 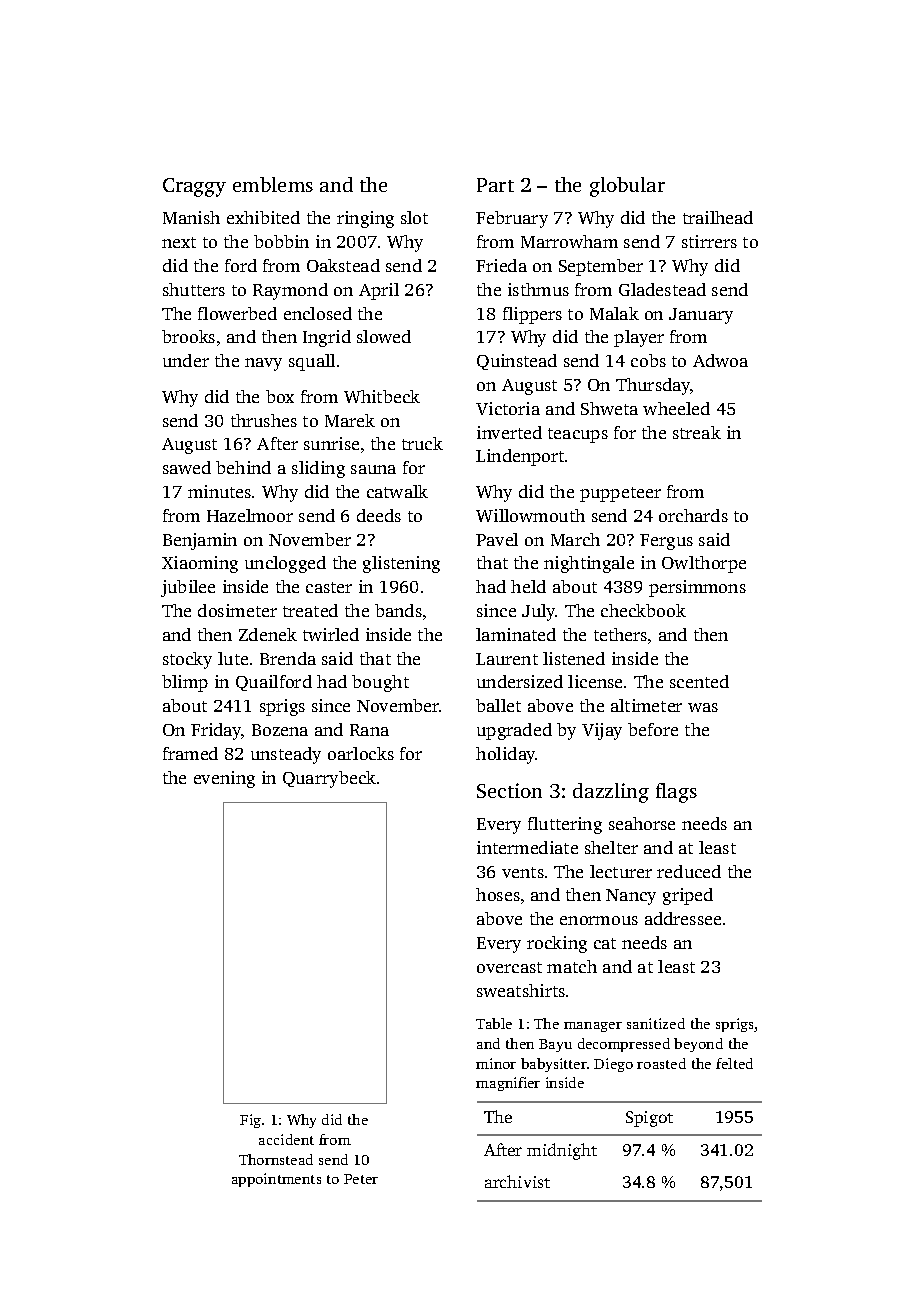 What do you see at coordinates (517, 1181) in the image?
I see `archivist` at bounding box center [517, 1181].
